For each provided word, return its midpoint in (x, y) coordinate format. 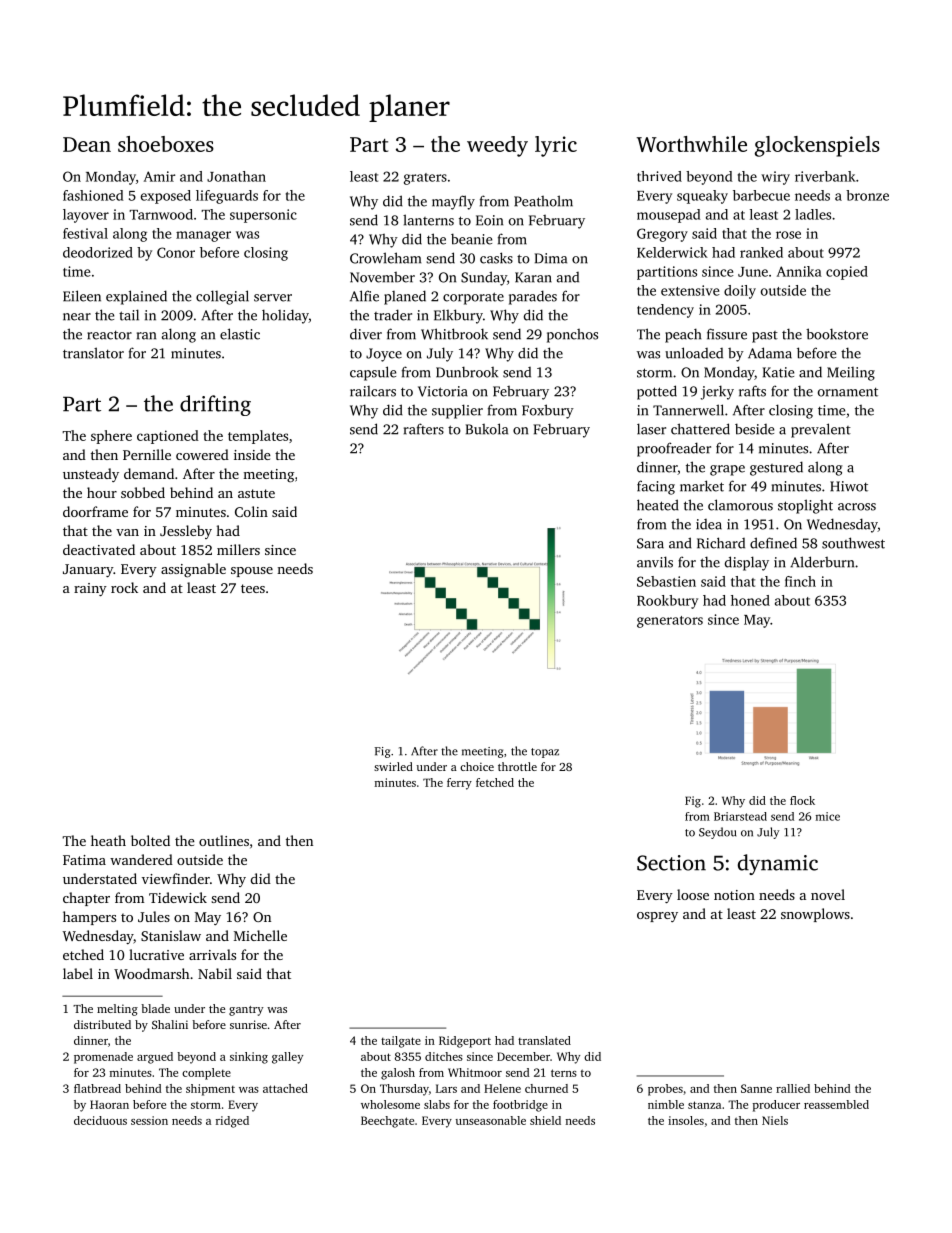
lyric (556, 146)
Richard (721, 543)
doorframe (95, 511)
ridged (232, 1122)
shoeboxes (166, 144)
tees (253, 588)
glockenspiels (817, 146)
